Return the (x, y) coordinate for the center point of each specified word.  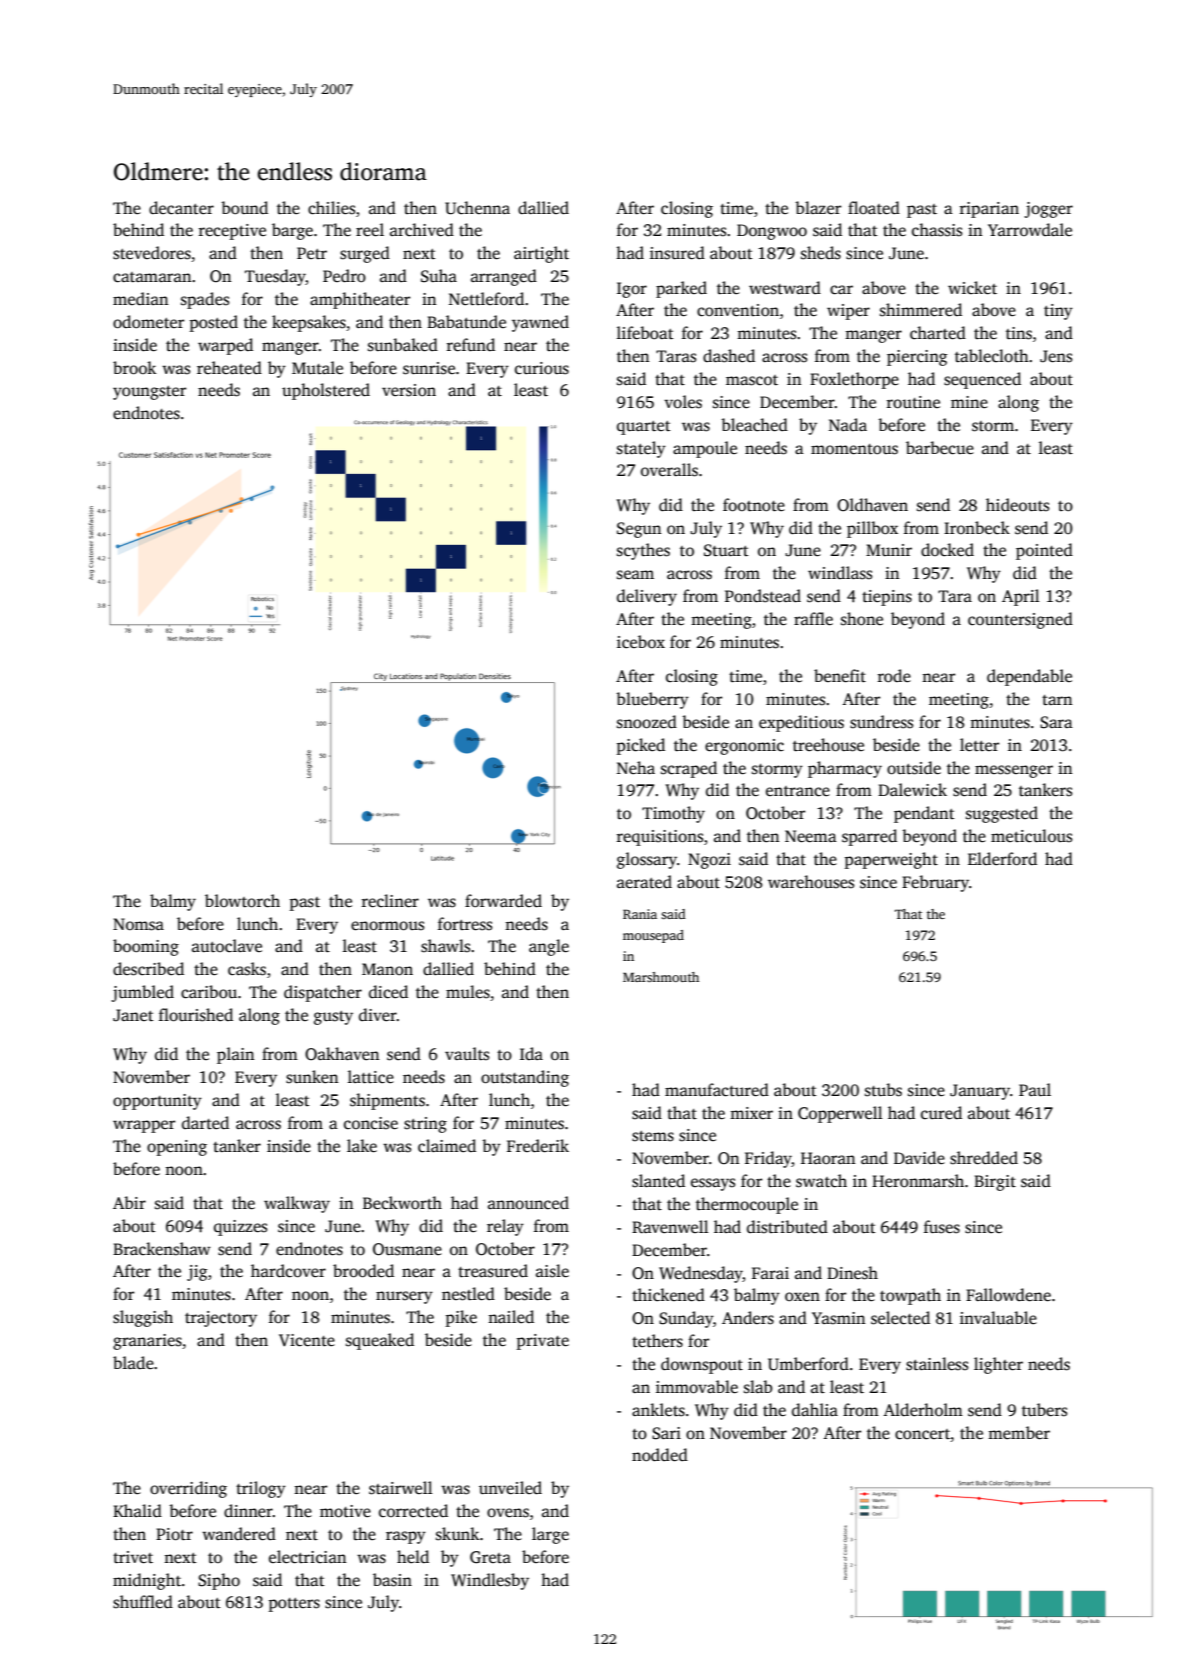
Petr (312, 253)
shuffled (143, 1602)
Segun (639, 530)
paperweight (891, 860)
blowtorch (242, 901)
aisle (552, 1271)
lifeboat (645, 333)
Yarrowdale (1030, 229)
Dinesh (852, 1273)
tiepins (887, 598)
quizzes (240, 1228)
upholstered (326, 391)
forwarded (503, 901)
